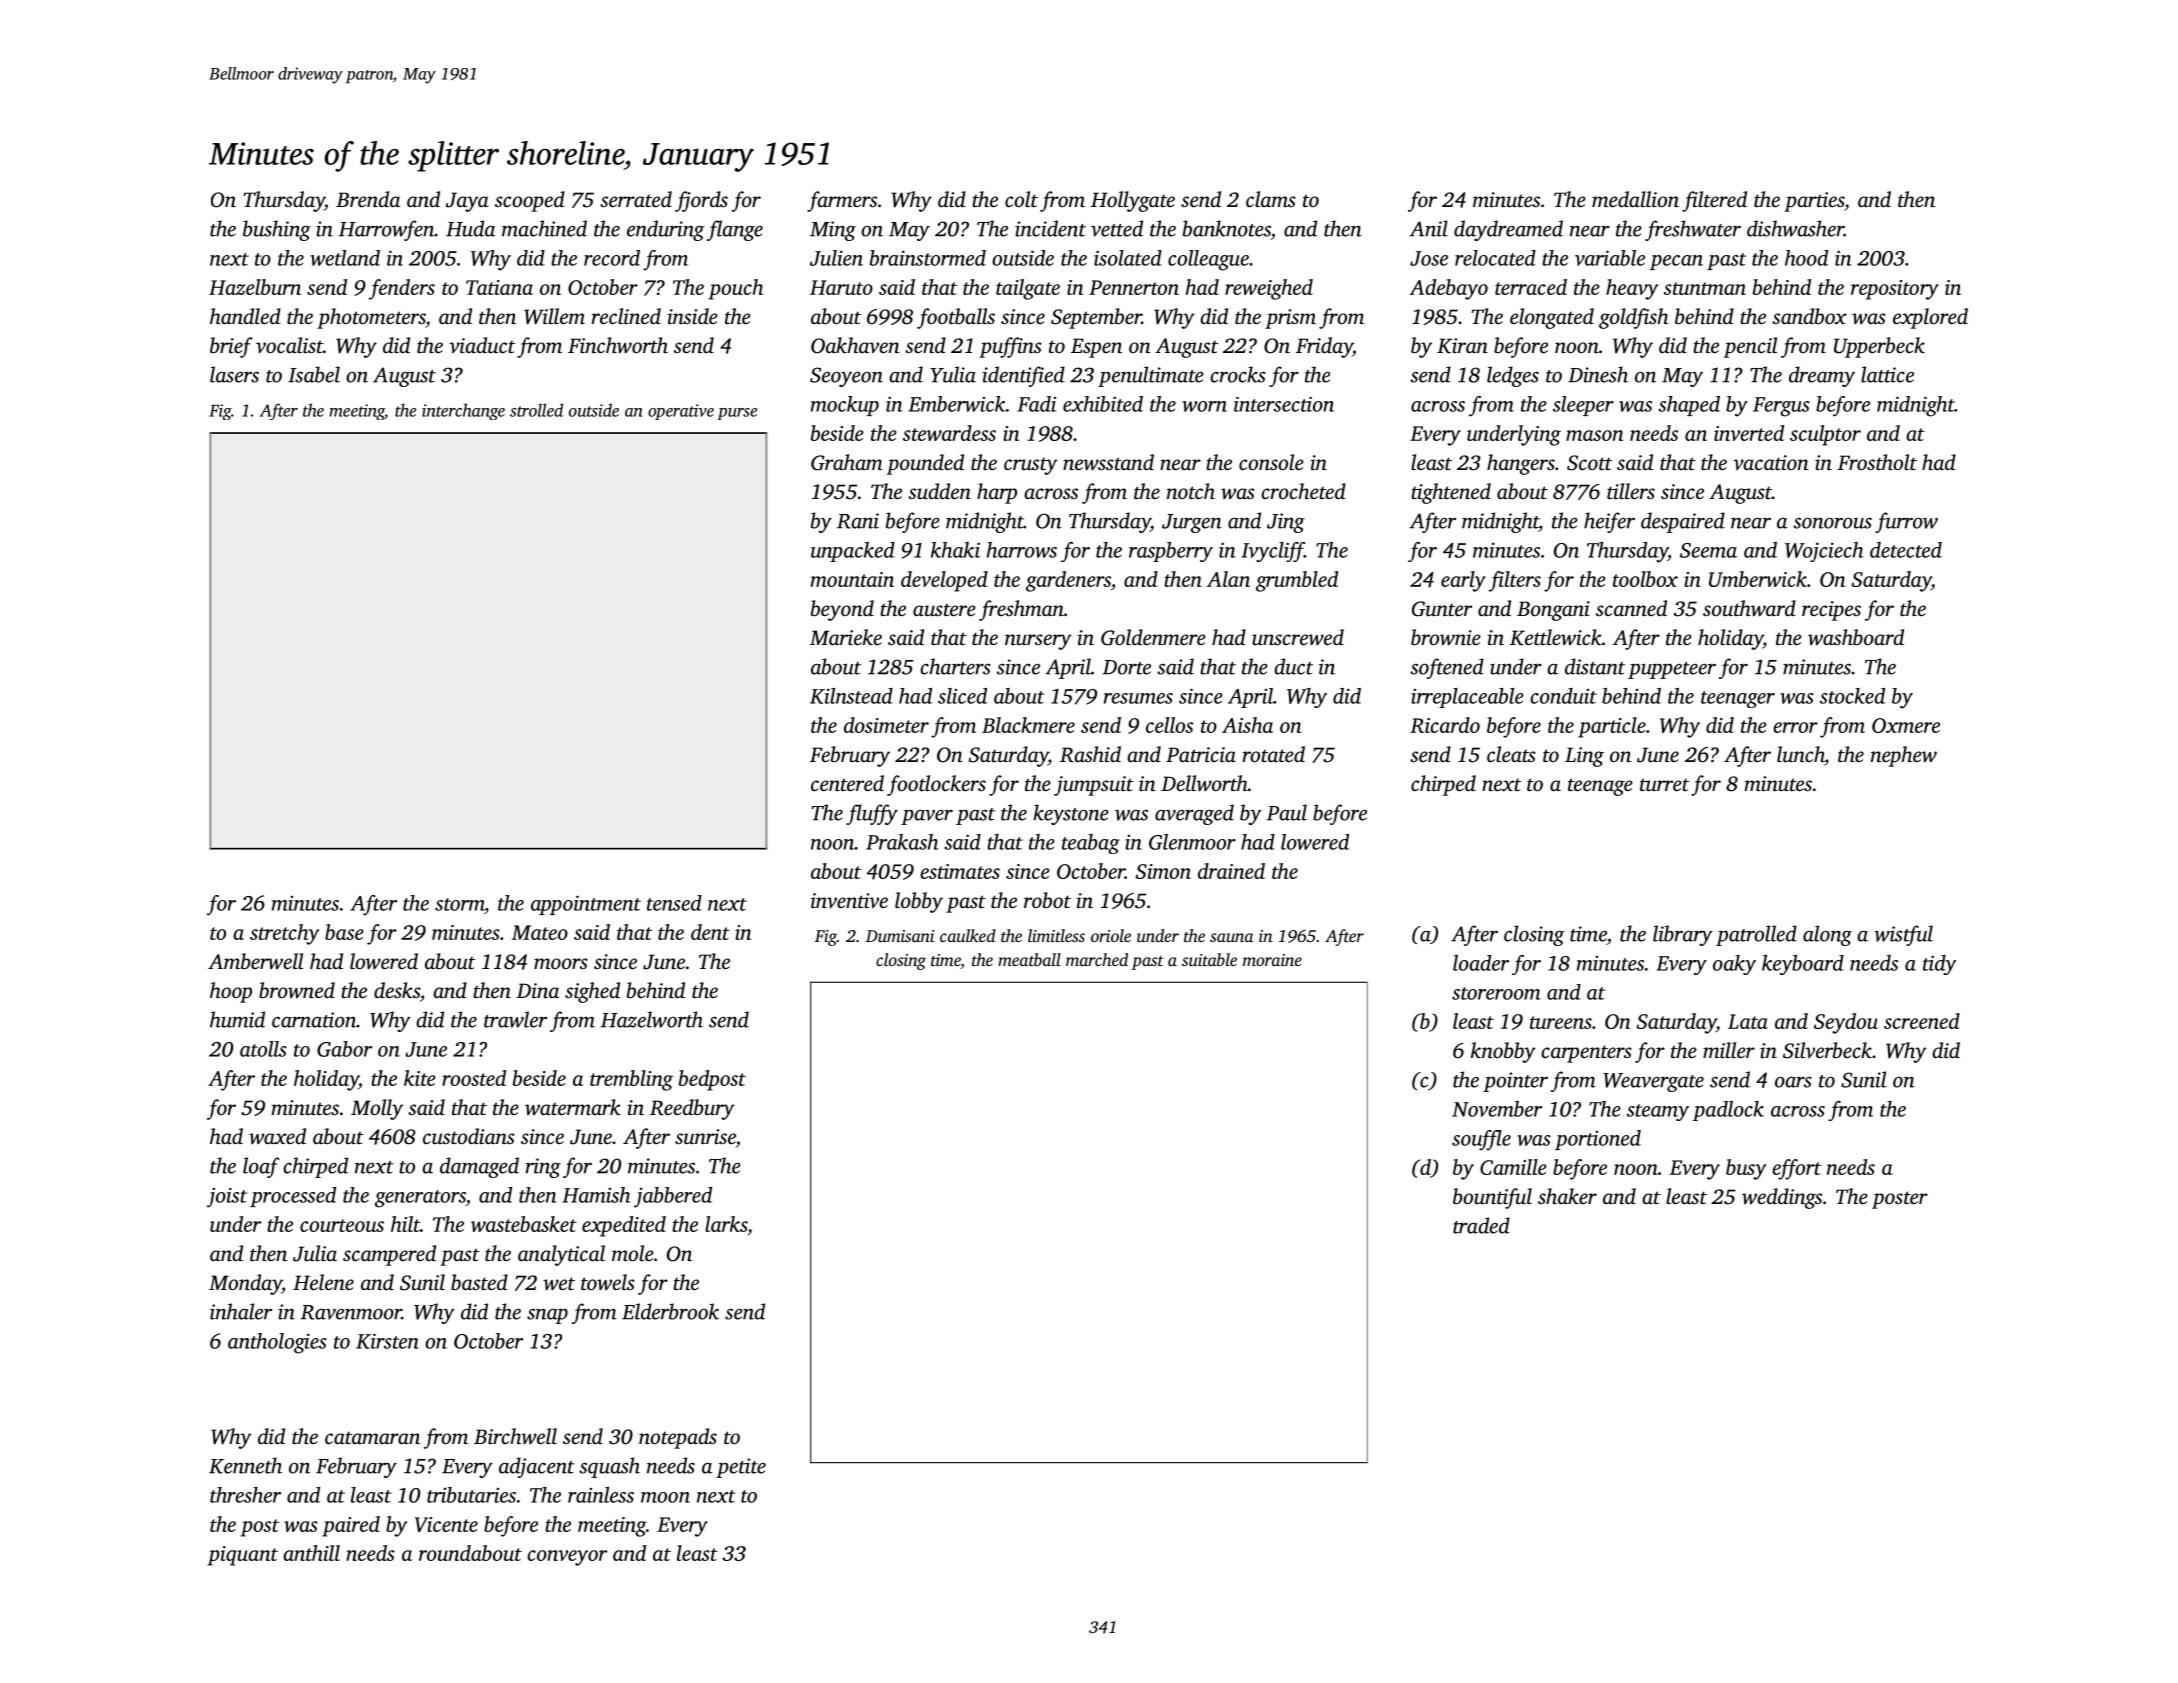  What do you see at coordinates (277, 230) in the screenshot?
I see `bushing` at bounding box center [277, 230].
